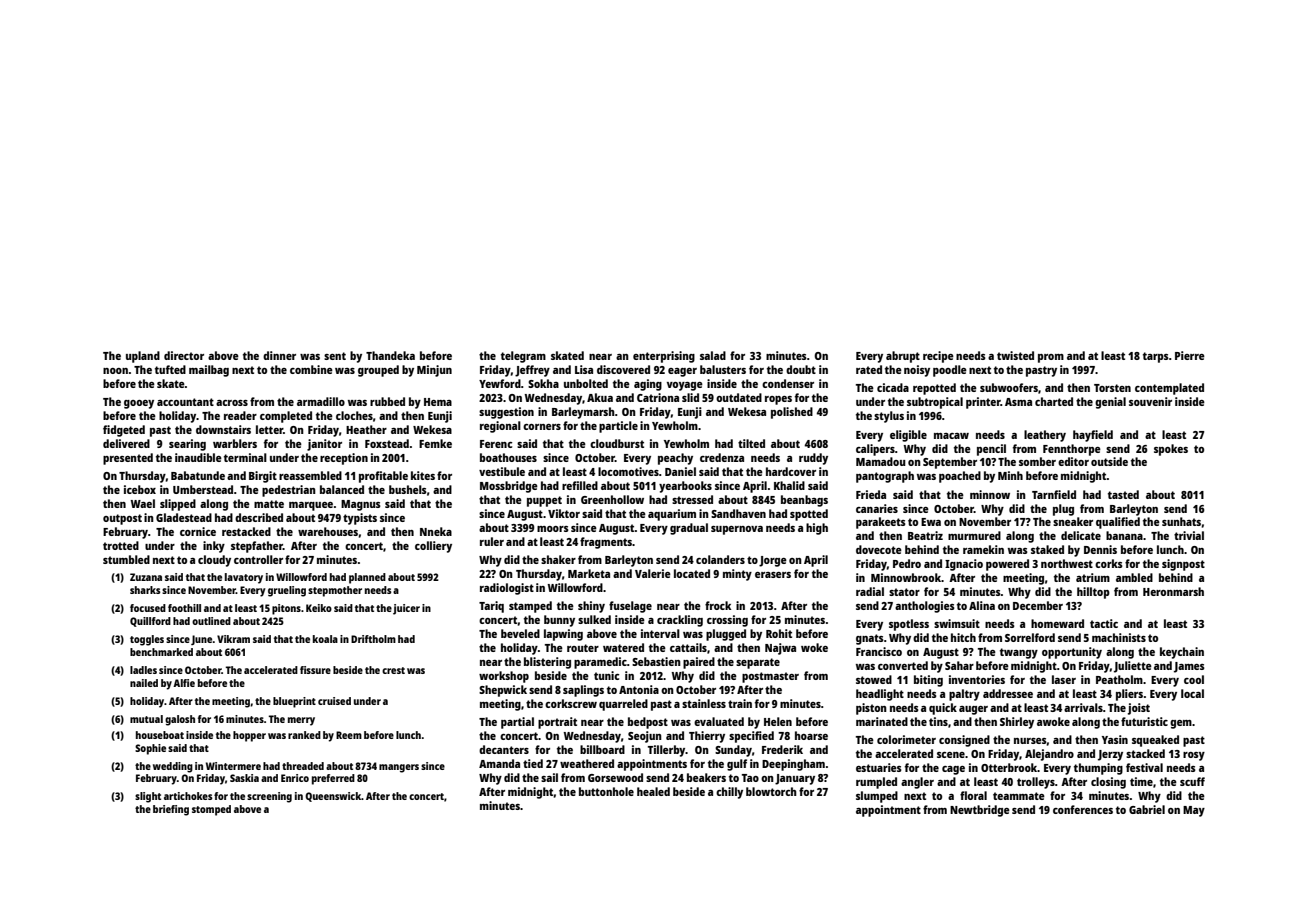 The height and width of the screenshot is (924, 1308). I want to click on Gladestead, so click(184, 517).
